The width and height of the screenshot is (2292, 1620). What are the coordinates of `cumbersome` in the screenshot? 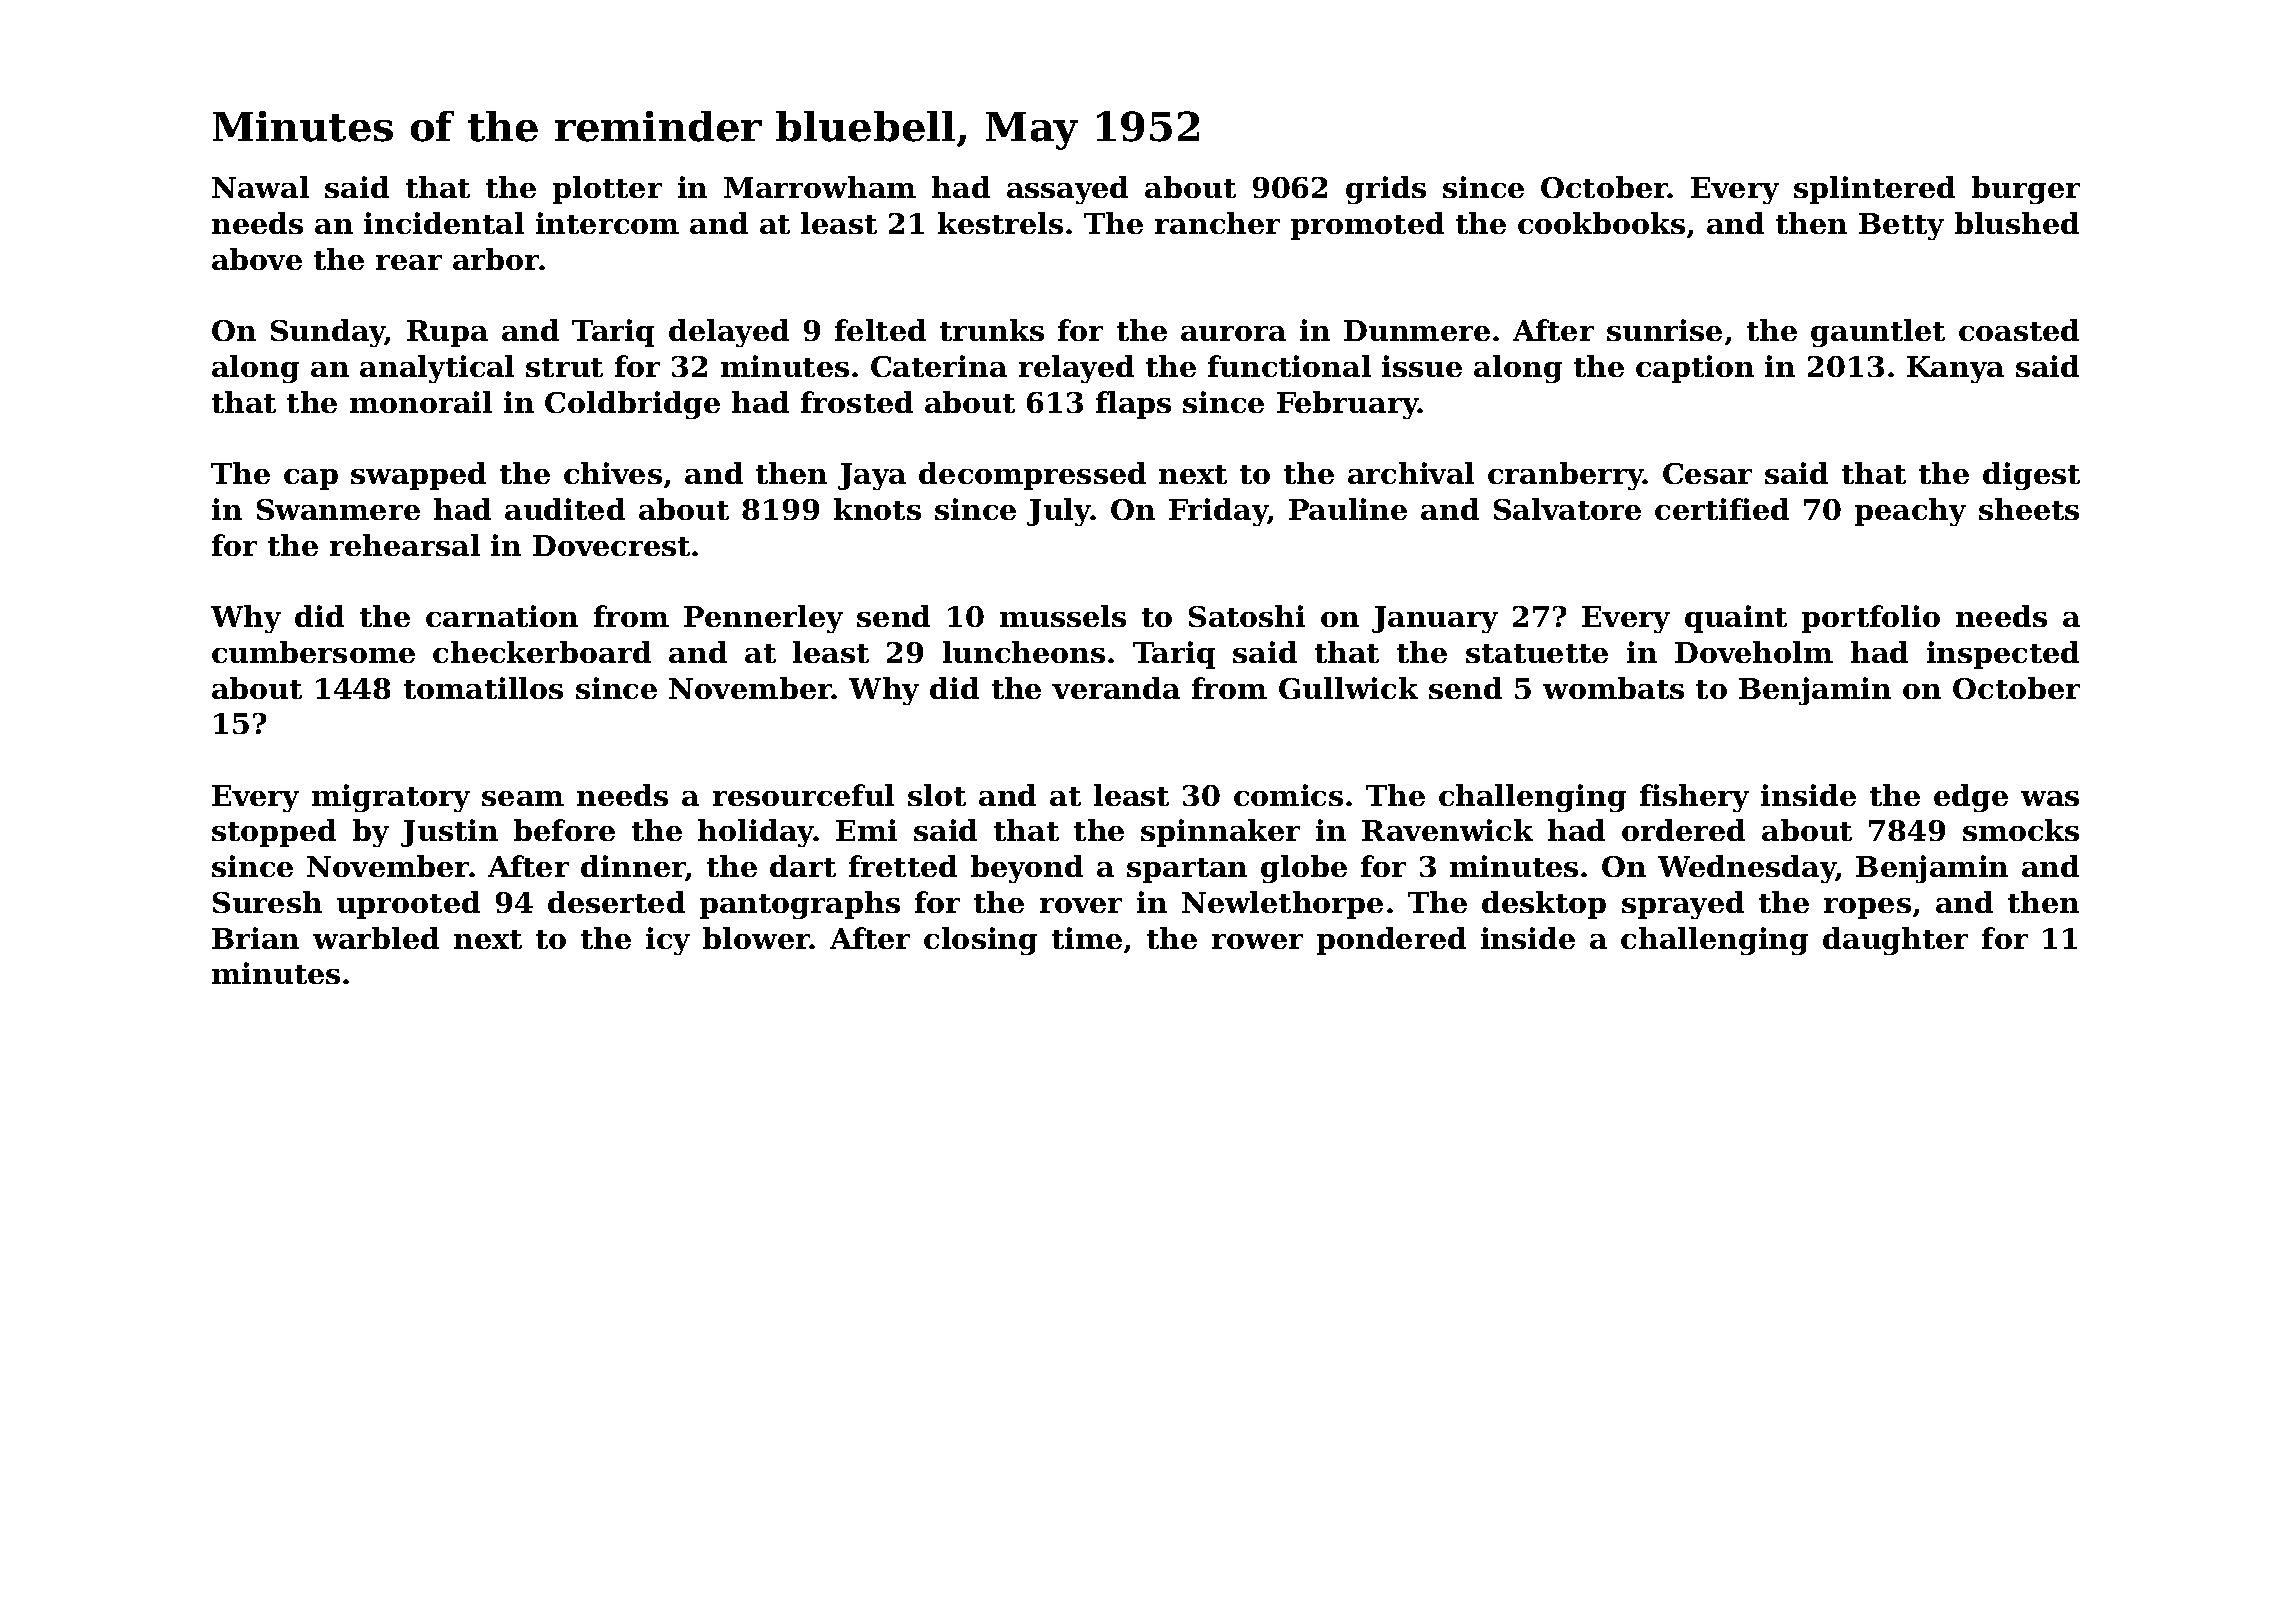 It's located at (313, 652).
